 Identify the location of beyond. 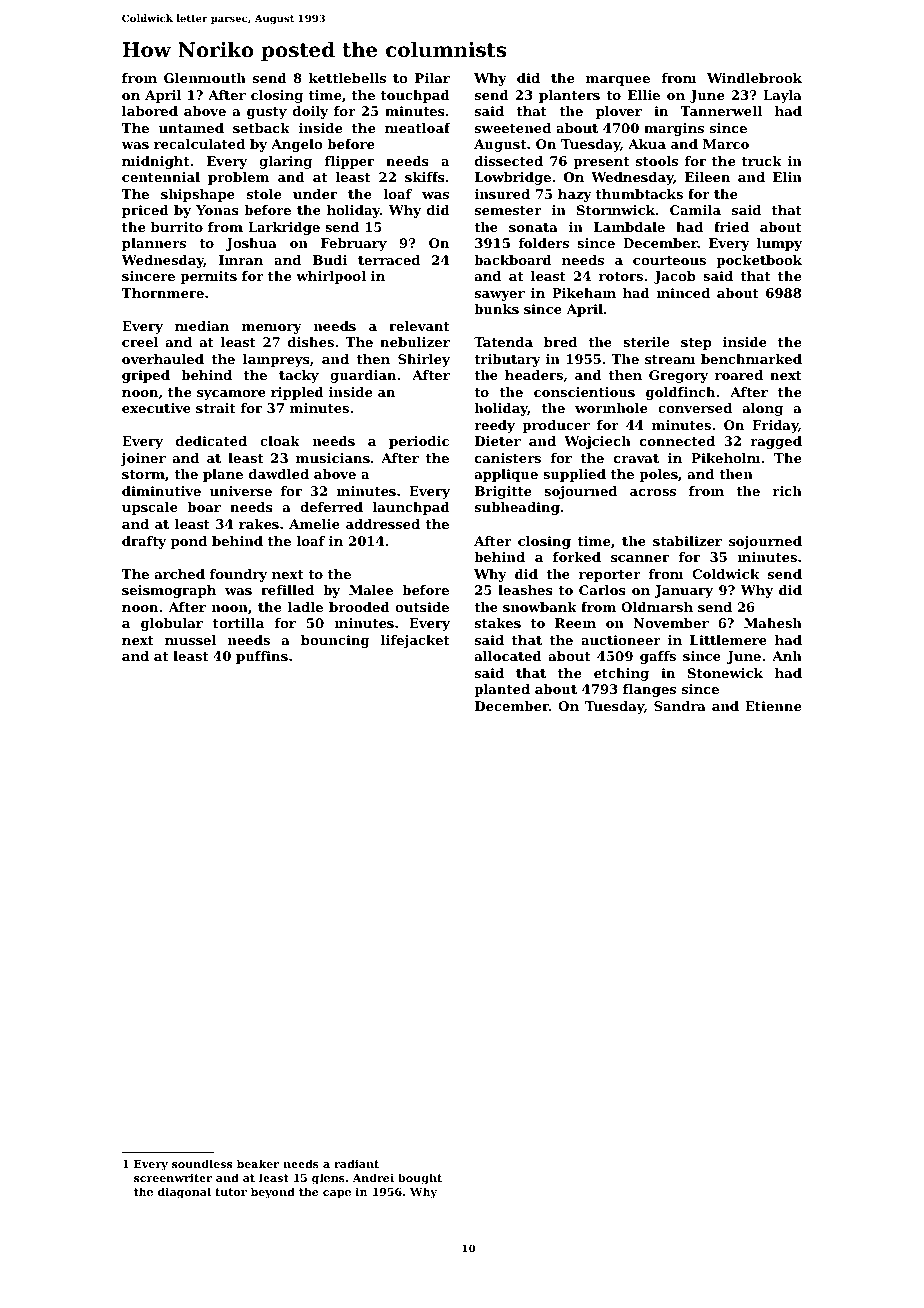
(273, 1193).
